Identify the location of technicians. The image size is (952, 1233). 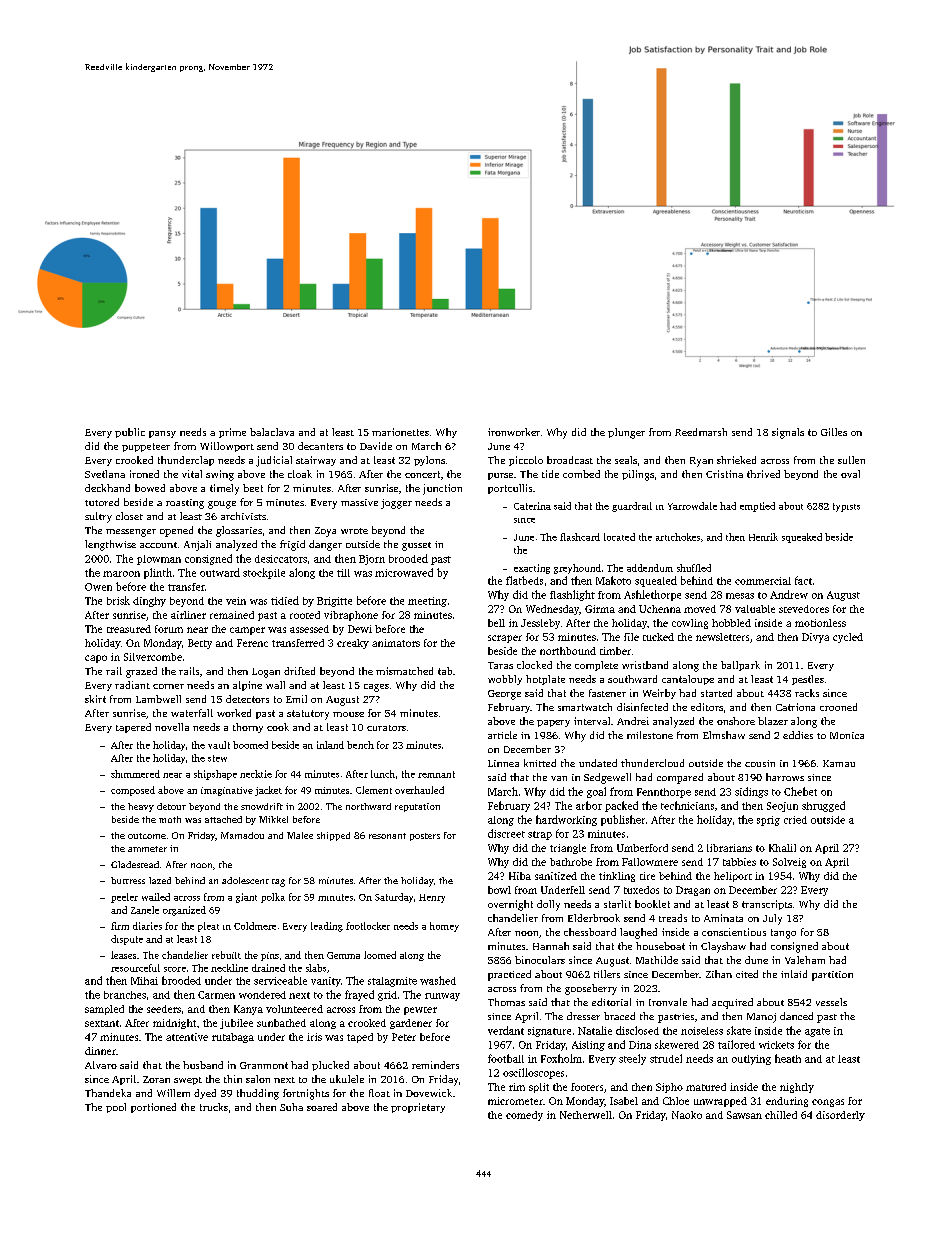
(687, 805).
